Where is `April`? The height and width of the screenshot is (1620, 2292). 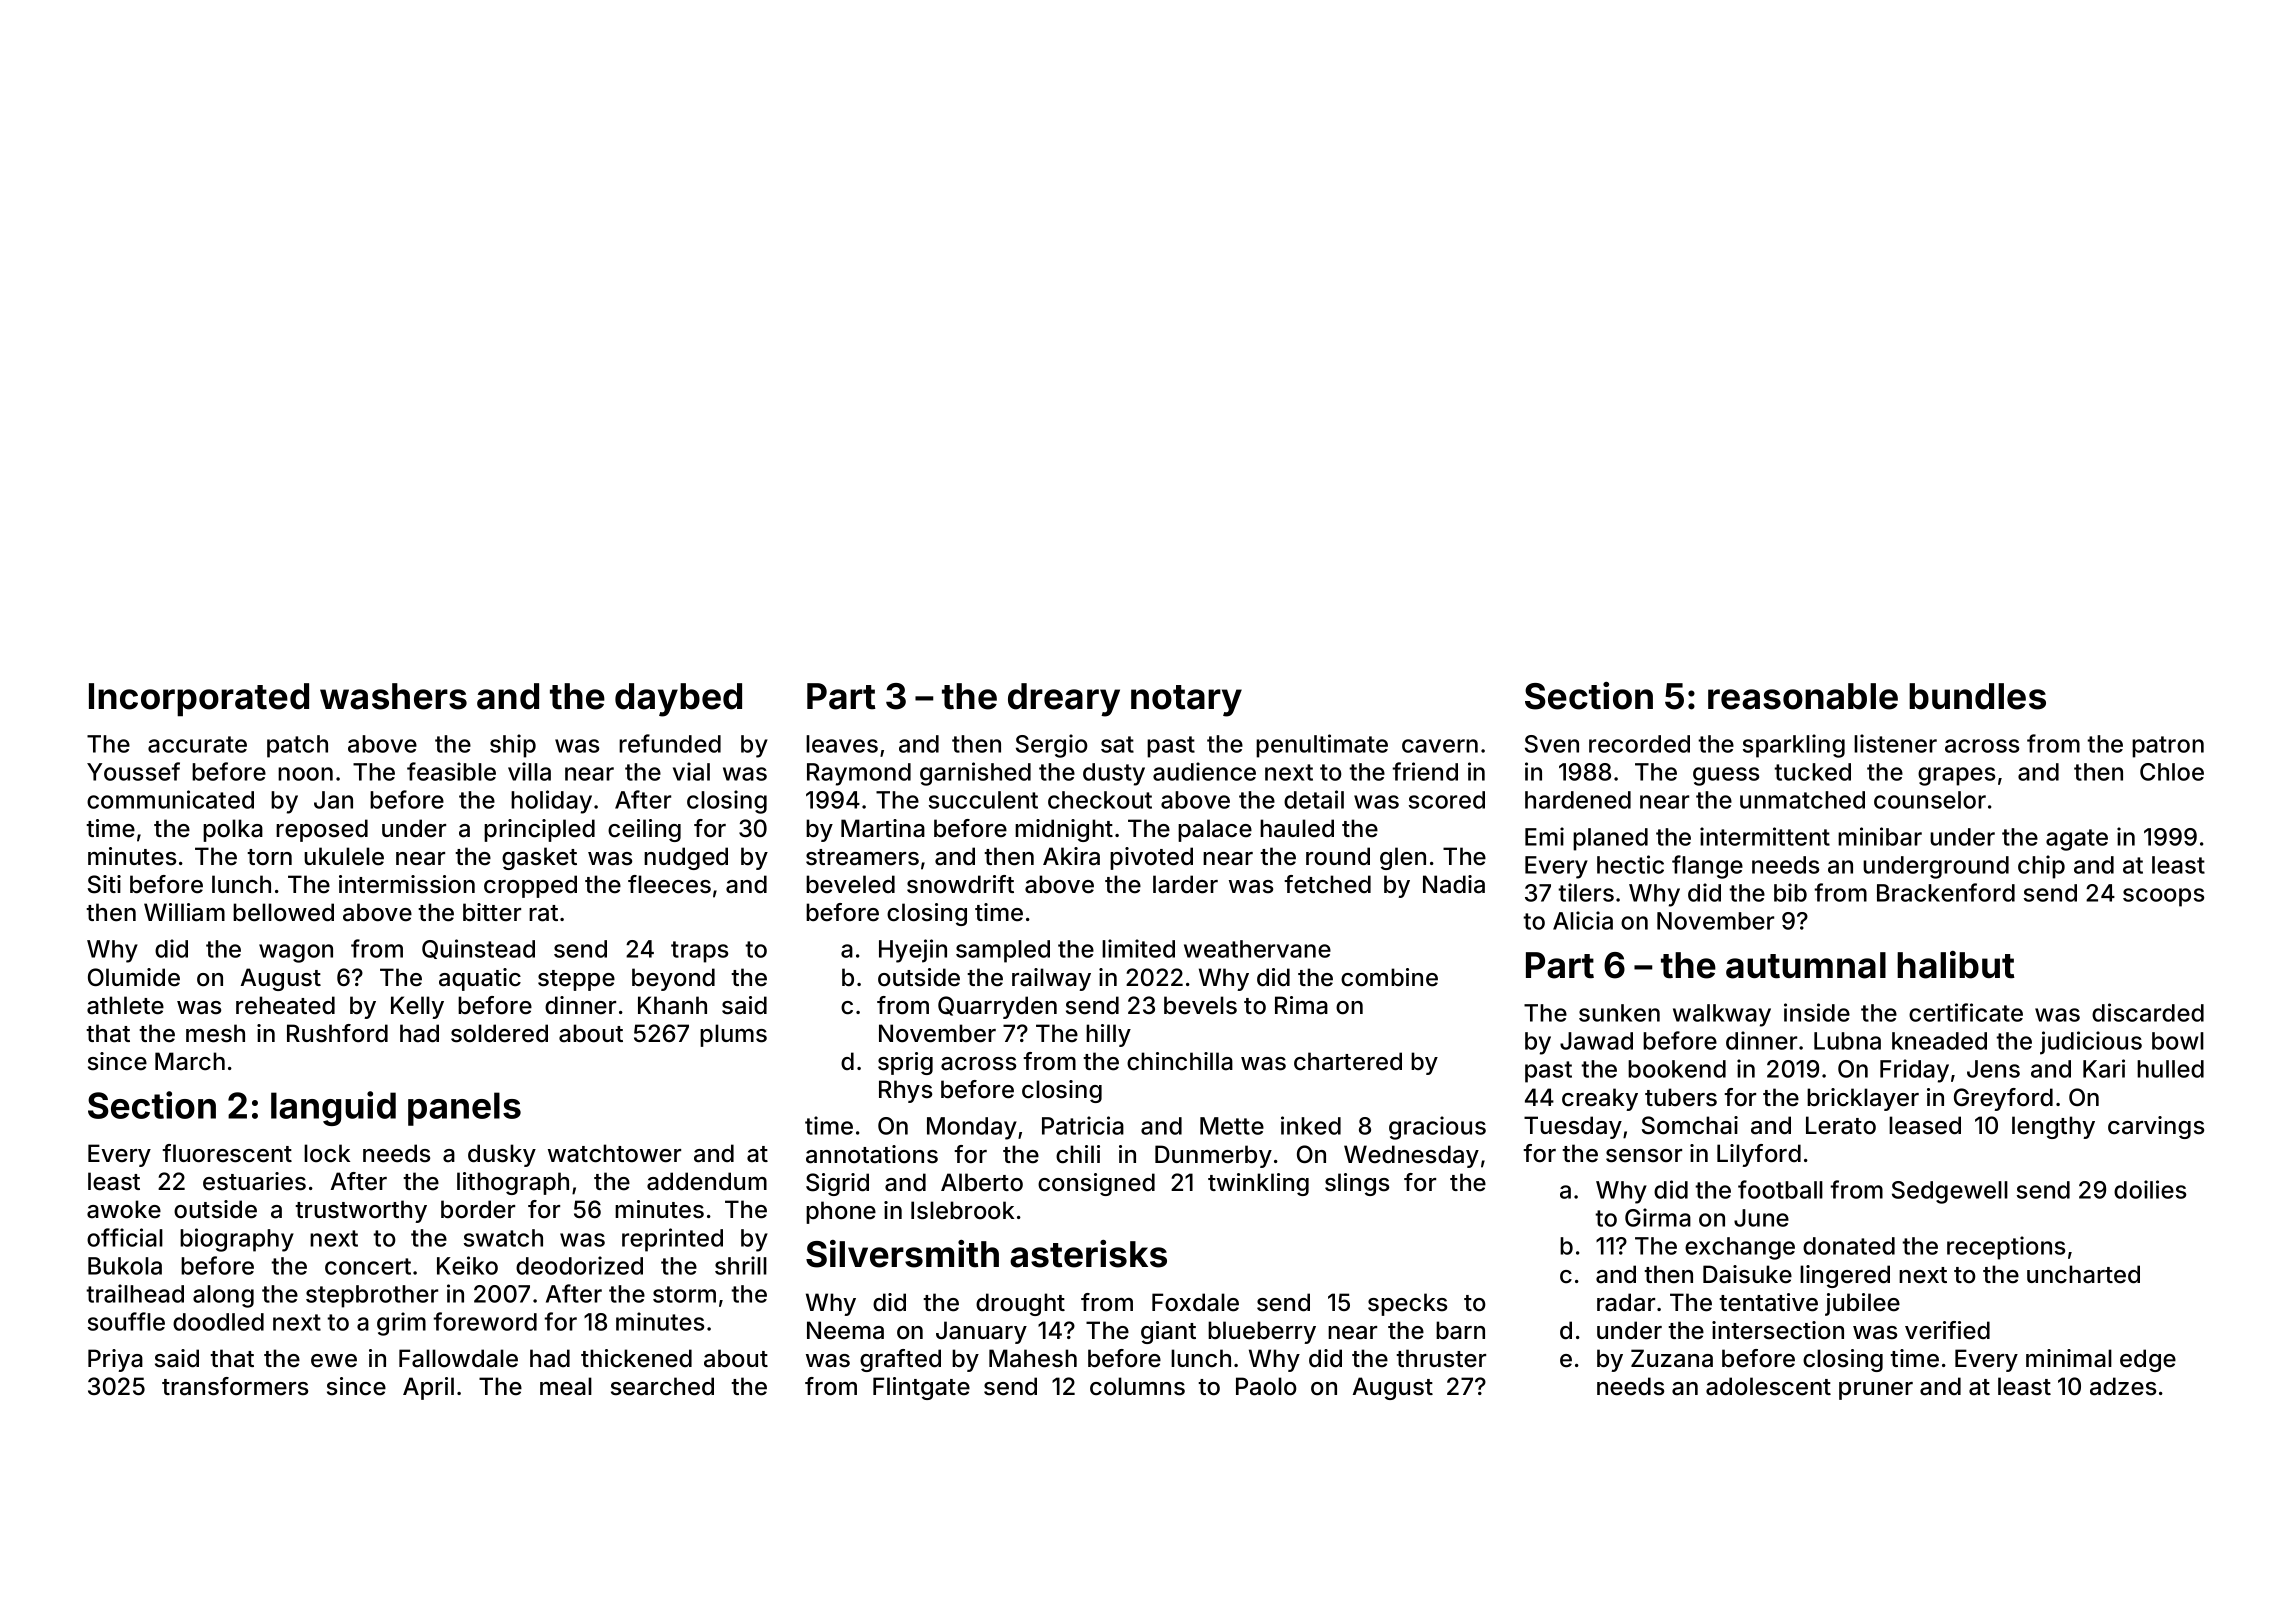
April is located at coordinates (428, 1388).
